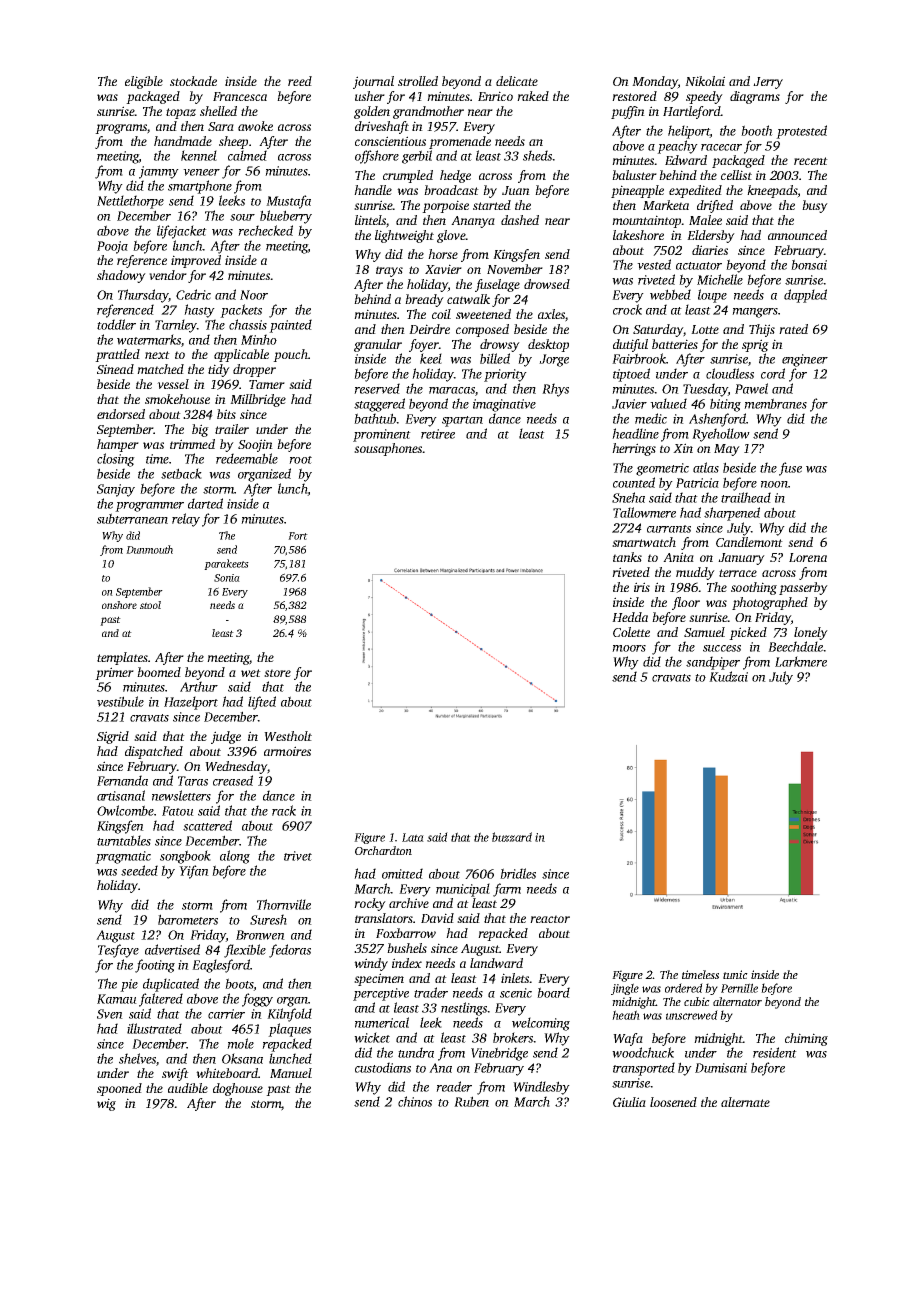  What do you see at coordinates (627, 309) in the document?
I see `crock` at bounding box center [627, 309].
